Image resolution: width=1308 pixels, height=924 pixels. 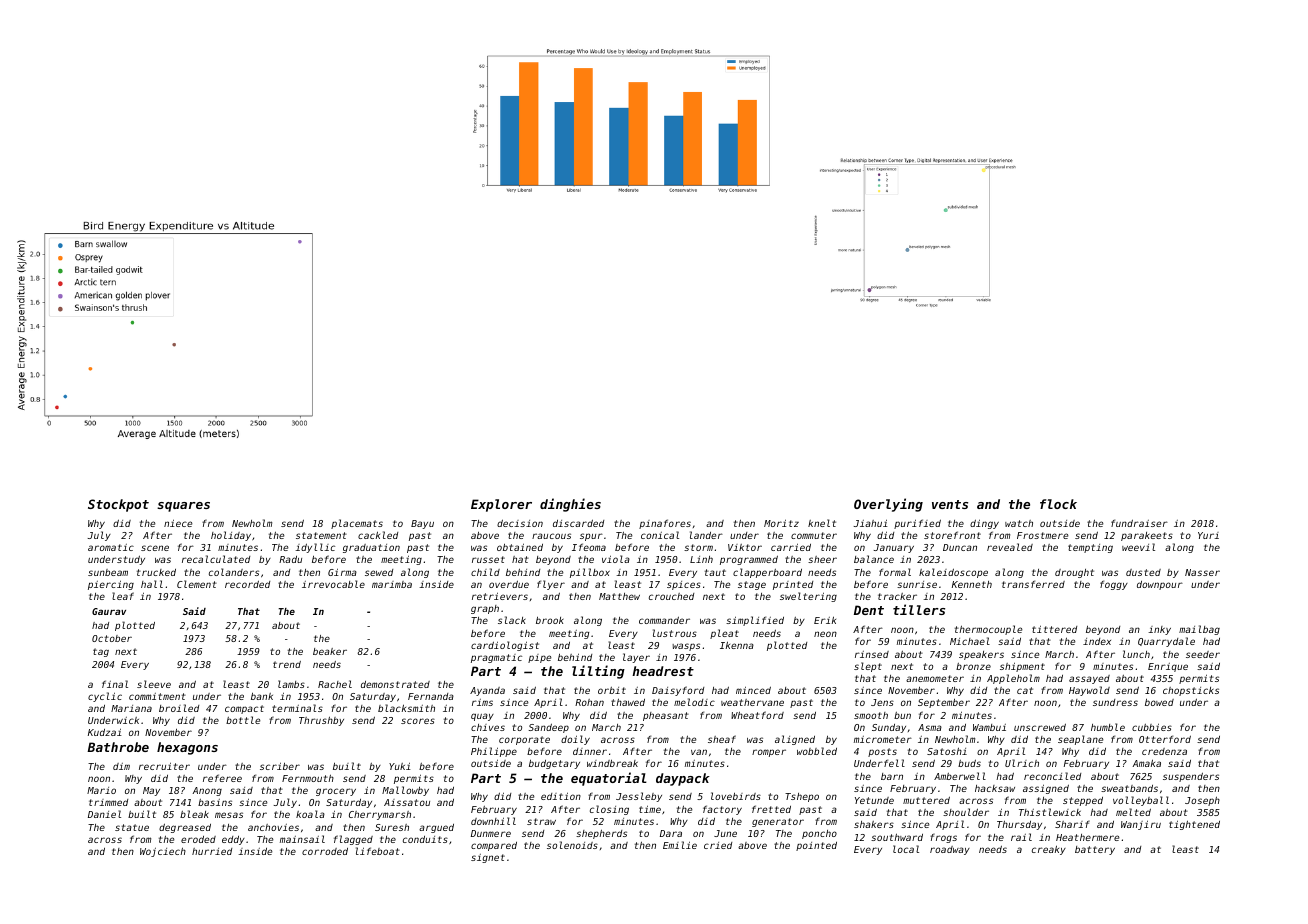 I want to click on dingy, so click(x=984, y=524).
